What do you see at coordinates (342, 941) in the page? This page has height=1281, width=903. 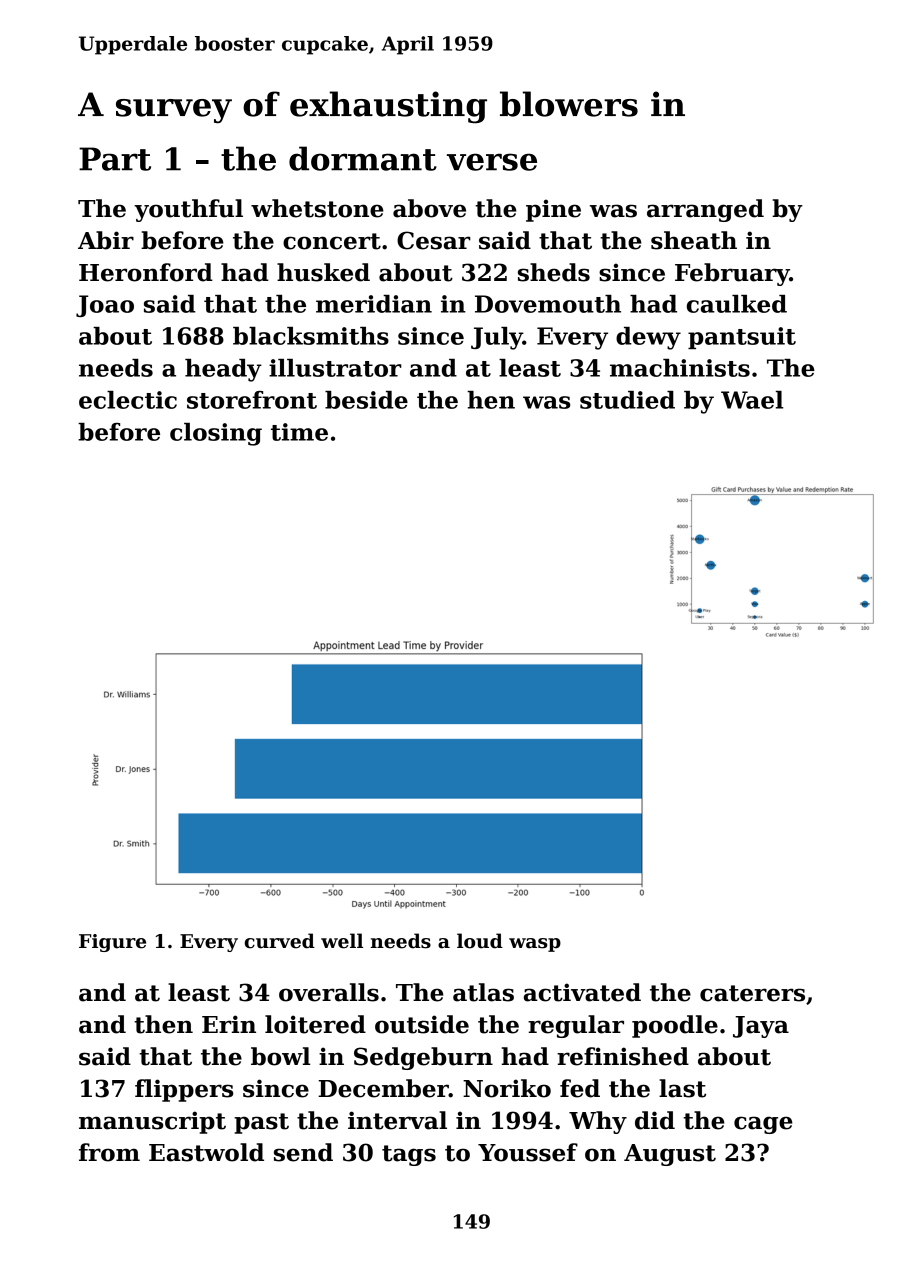 I see `well` at bounding box center [342, 941].
